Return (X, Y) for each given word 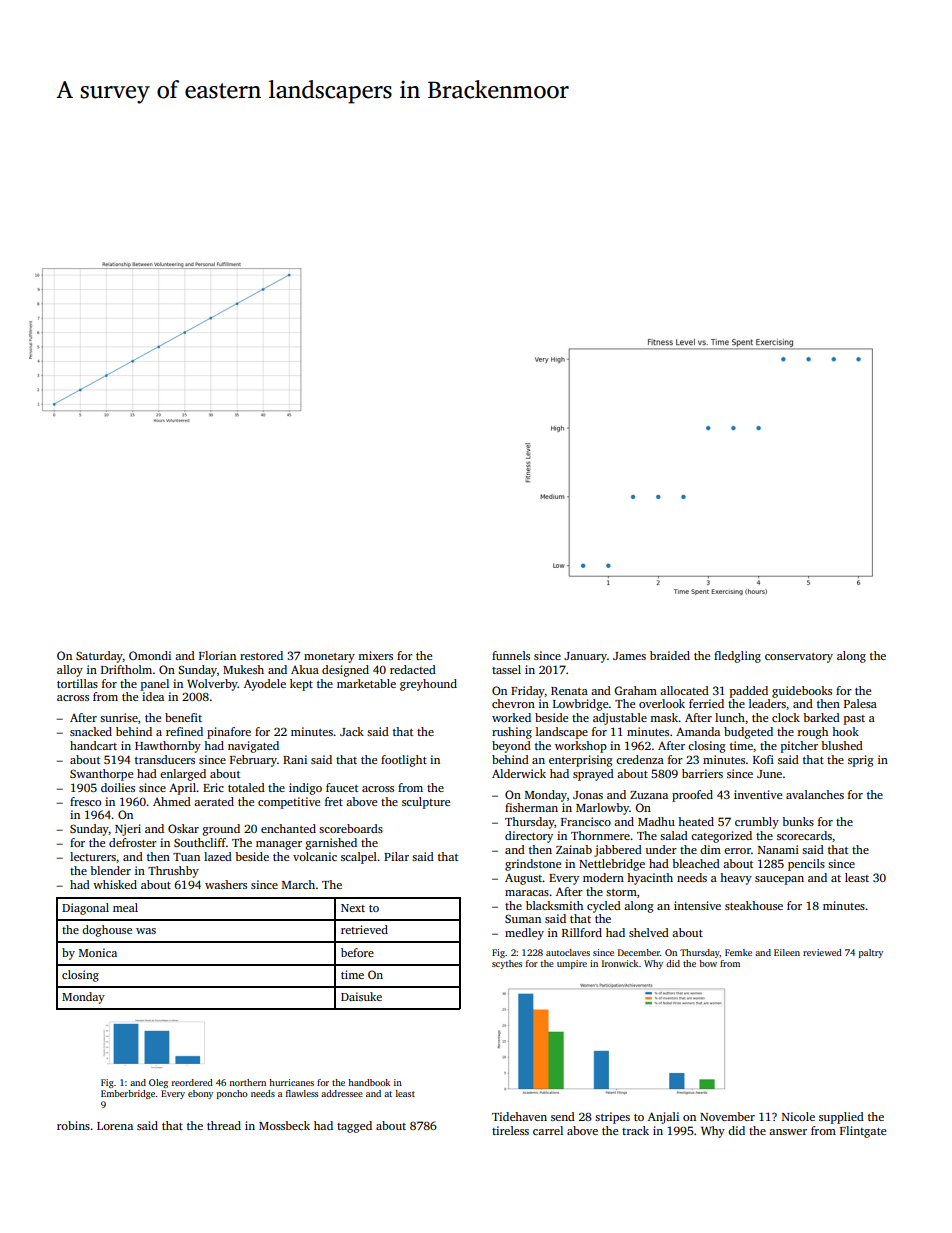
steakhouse (754, 905)
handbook (369, 1082)
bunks (798, 821)
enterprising (581, 761)
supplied (841, 1118)
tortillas (77, 683)
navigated (253, 747)
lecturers (93, 856)
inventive (758, 794)
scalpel (359, 858)
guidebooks (802, 692)
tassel (506, 669)
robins (73, 1125)
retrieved (364, 929)
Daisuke (361, 996)
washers (226, 884)
